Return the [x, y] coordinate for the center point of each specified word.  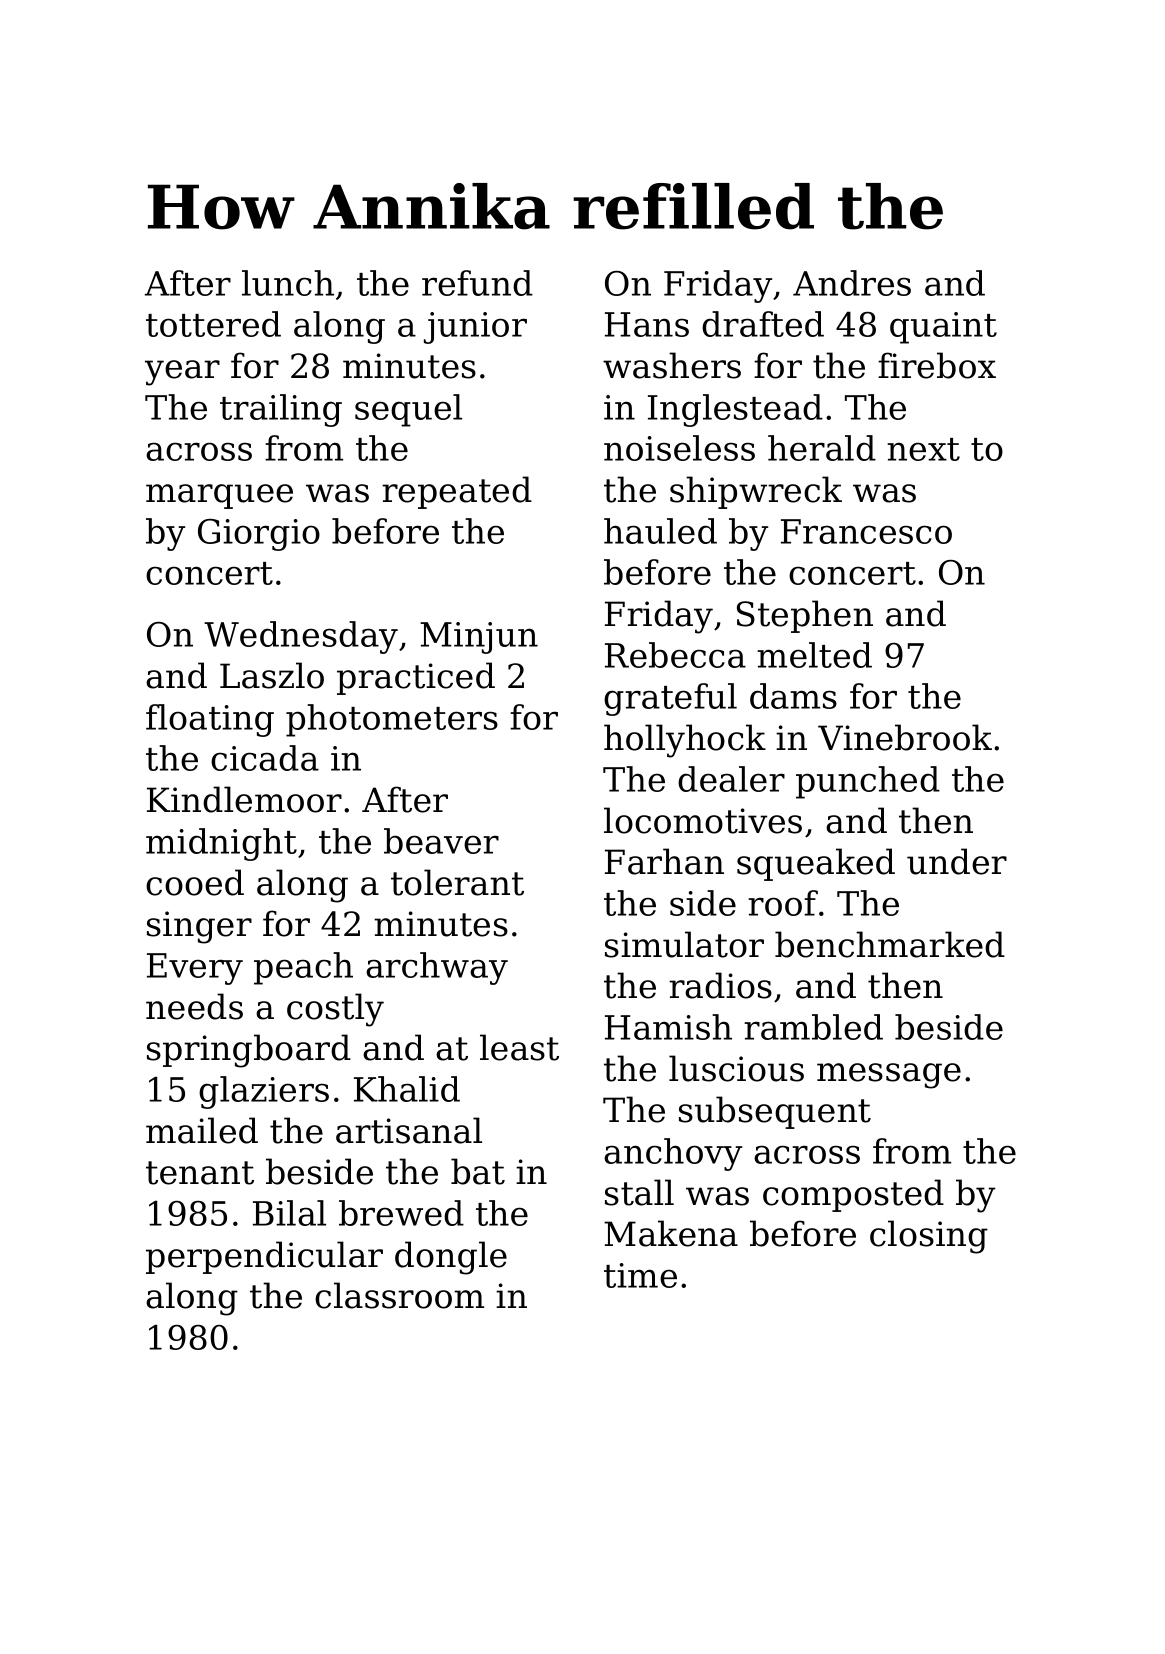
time [640, 1275]
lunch [288, 283]
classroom [399, 1295]
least [519, 1047]
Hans [647, 324]
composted [853, 1195]
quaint [943, 328]
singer [199, 927]
